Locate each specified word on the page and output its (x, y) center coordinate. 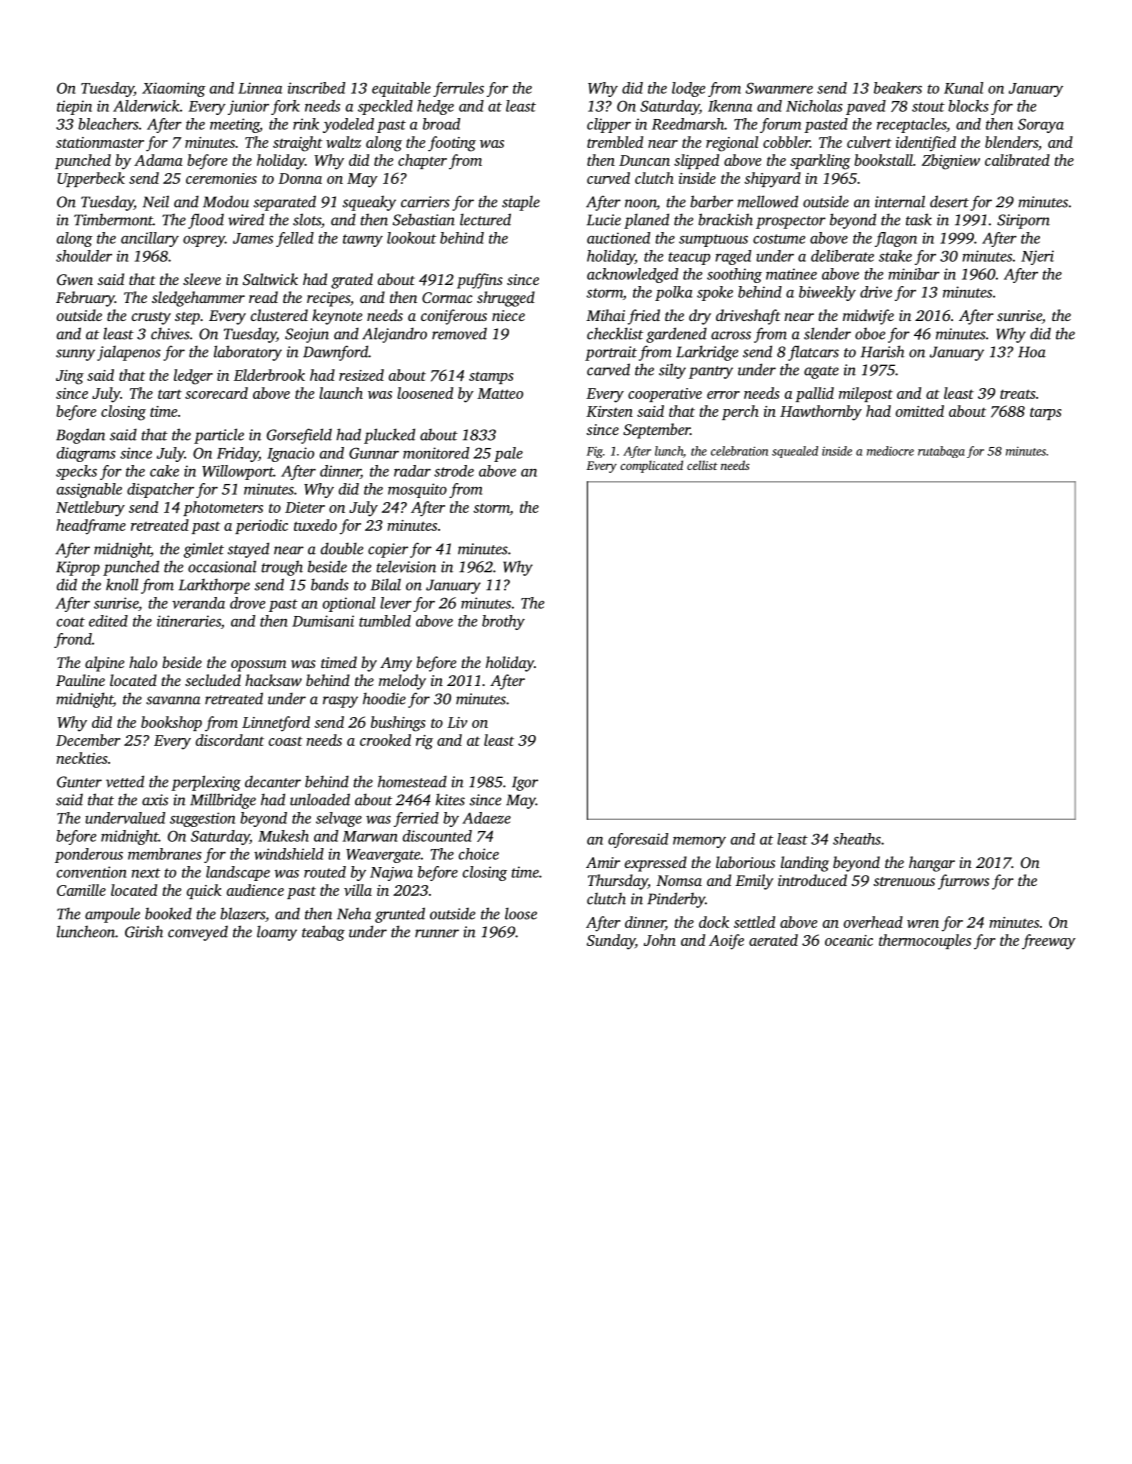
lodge (688, 89)
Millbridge (223, 801)
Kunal (963, 88)
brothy (503, 622)
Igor (525, 783)
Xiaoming (174, 89)
